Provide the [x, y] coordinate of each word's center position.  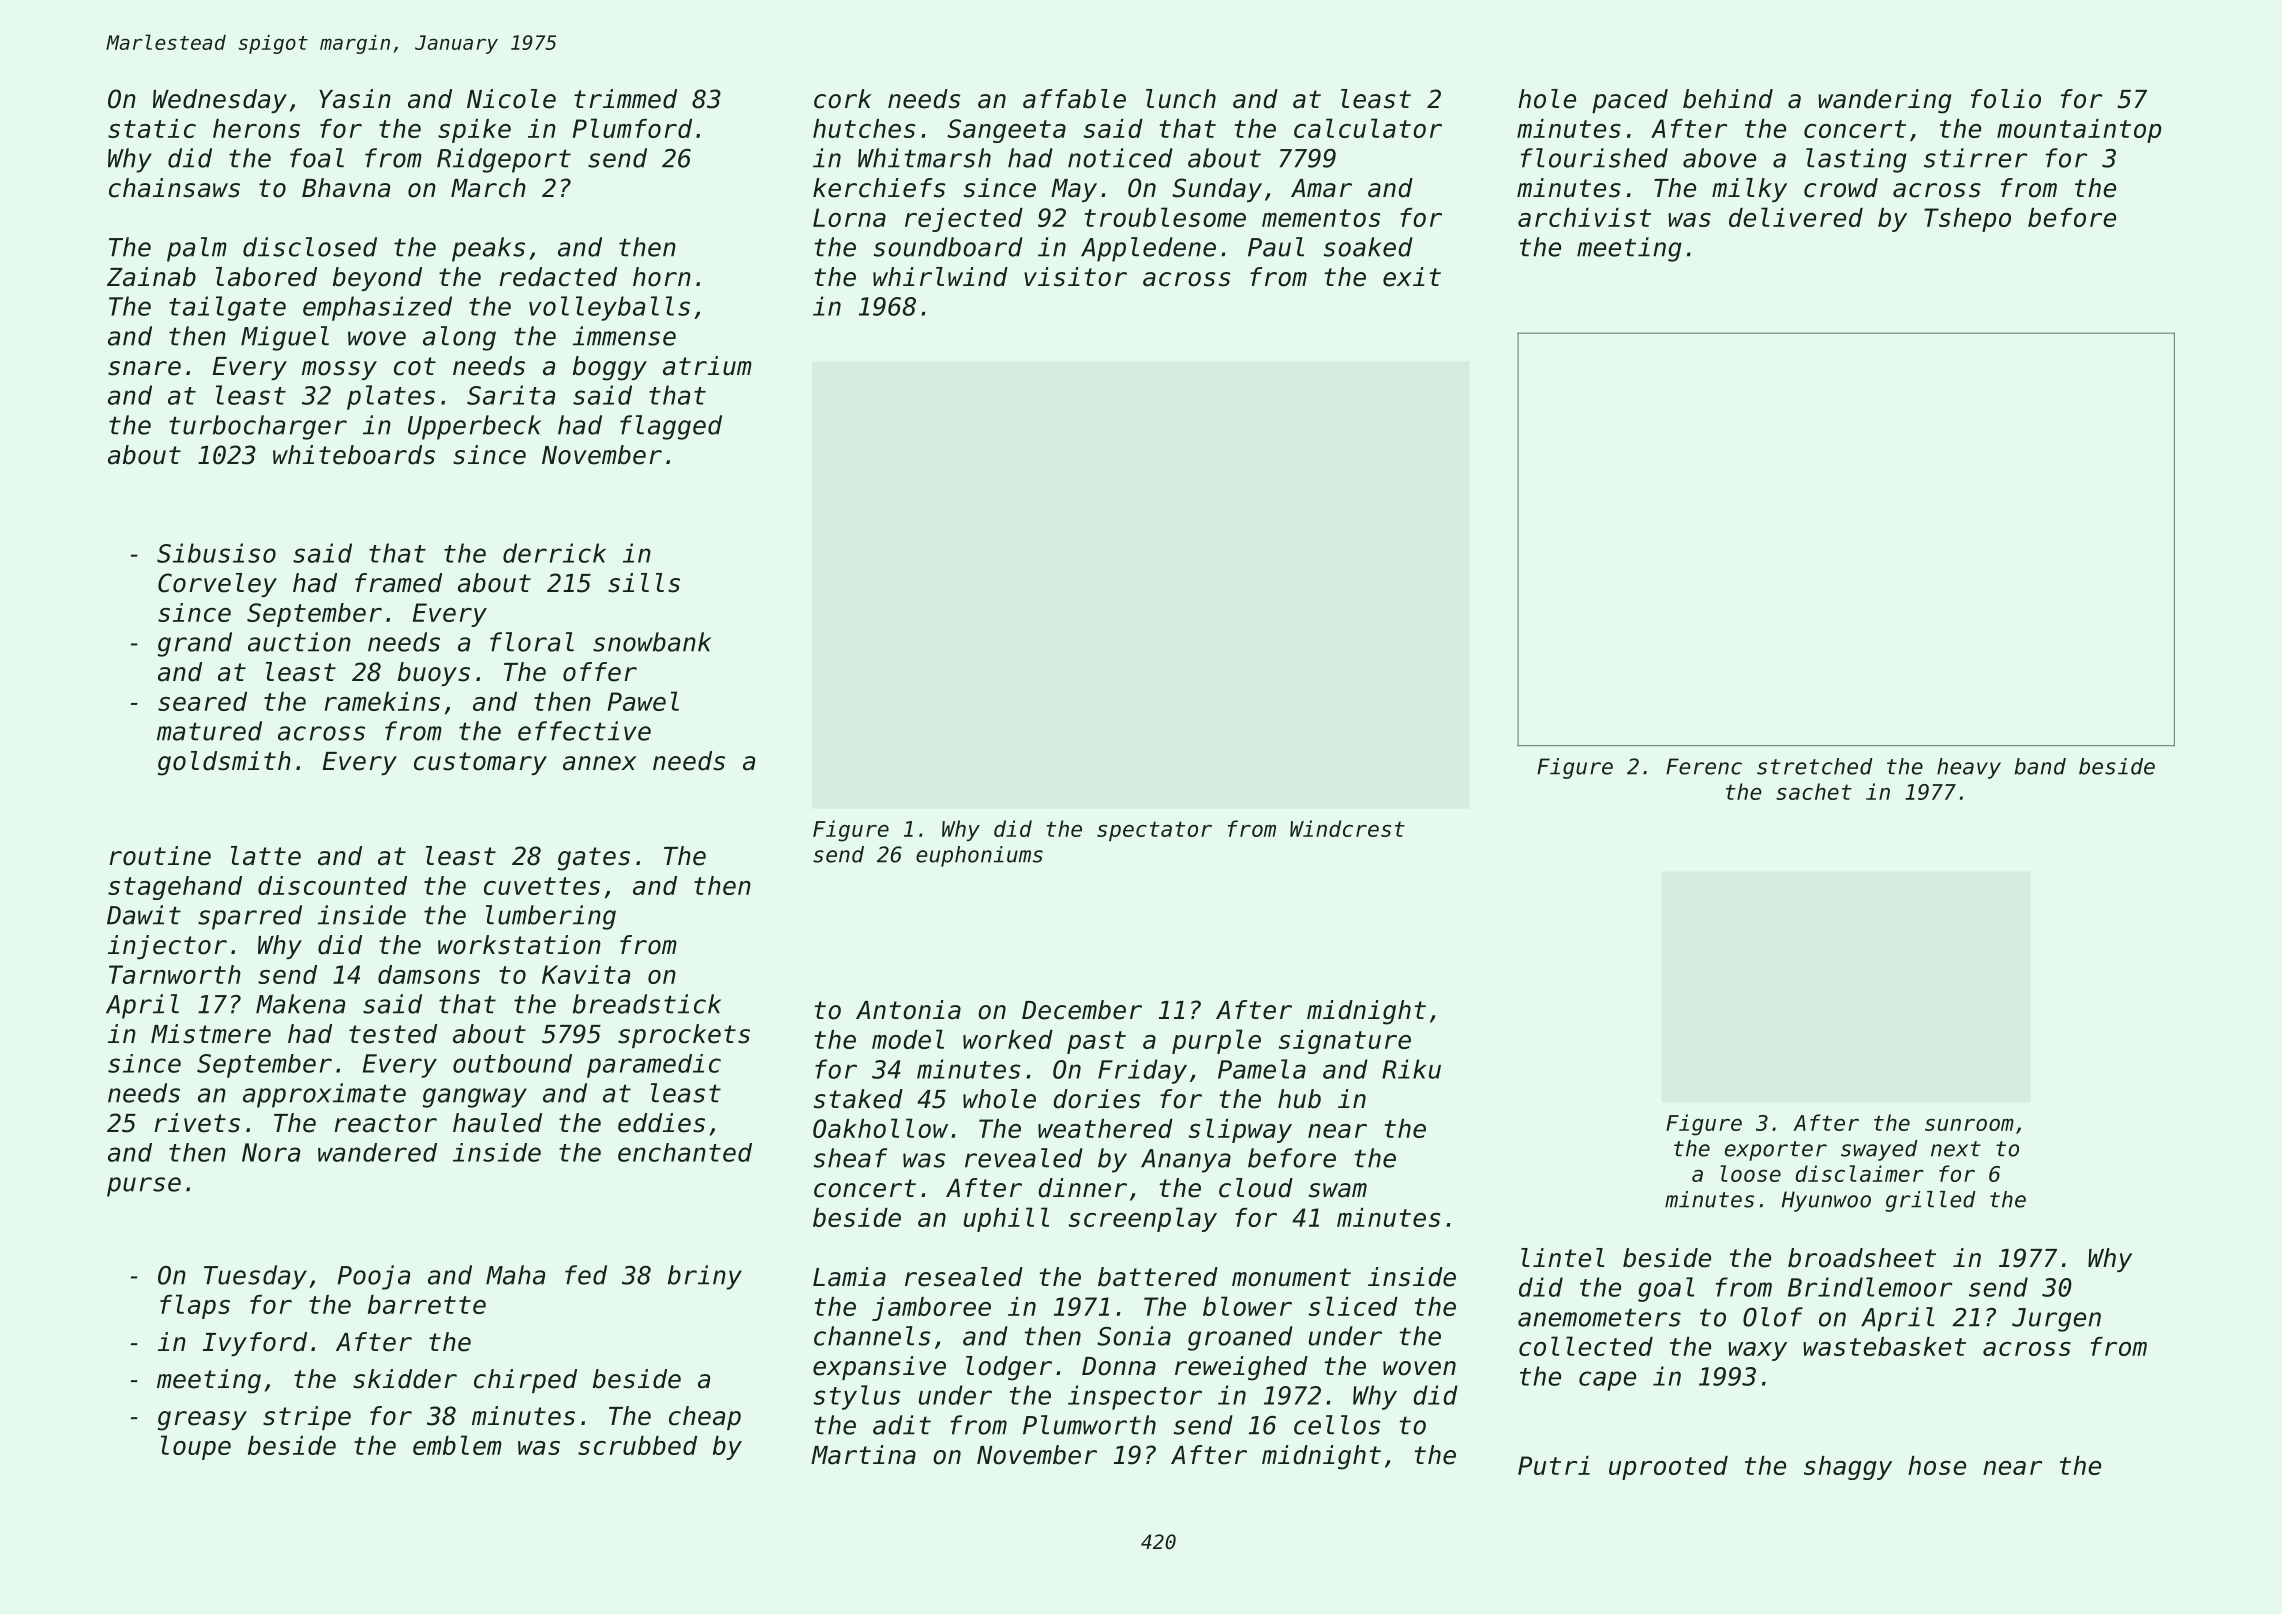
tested [393, 1034]
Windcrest [1347, 828]
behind [1728, 99]
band [2040, 766]
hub [1299, 1099]
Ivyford [255, 1344]
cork [843, 99]
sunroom [1969, 1125]
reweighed [1241, 1368]
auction [299, 642]
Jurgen [2056, 1320]
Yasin [355, 99]
